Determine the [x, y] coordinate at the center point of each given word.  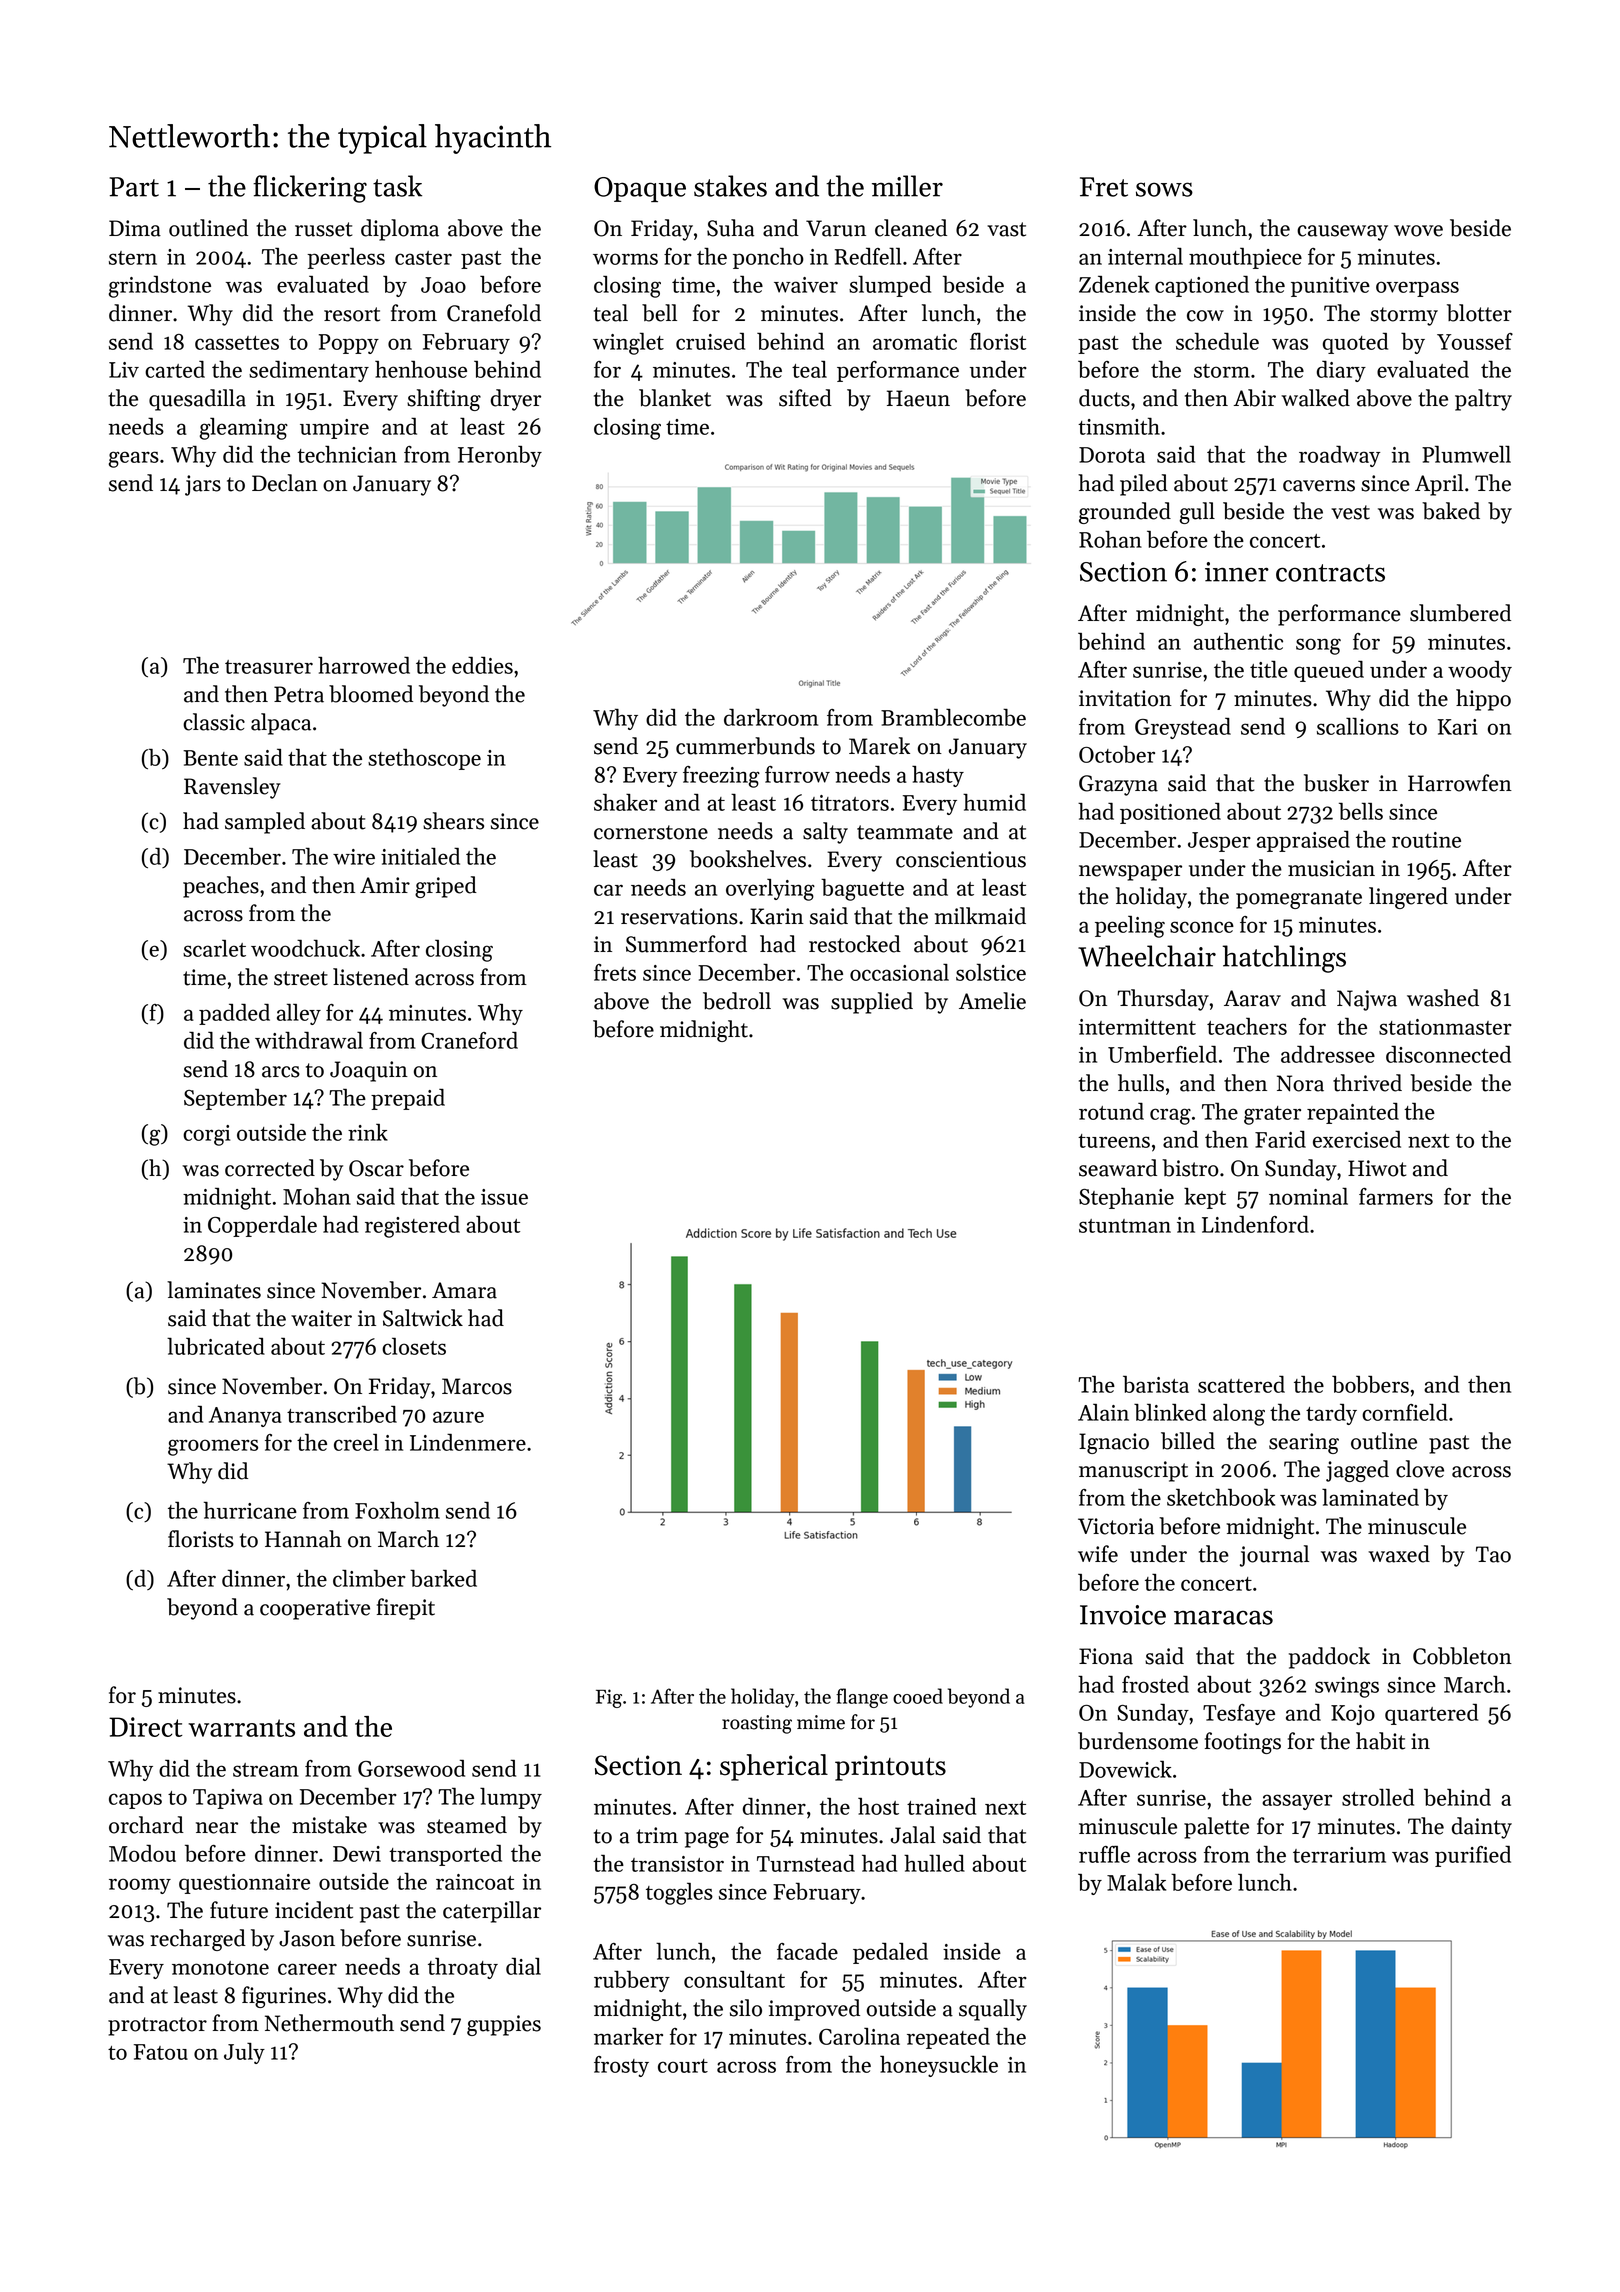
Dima [135, 228]
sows [1164, 189]
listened [371, 977]
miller [907, 186]
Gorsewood [411, 1768]
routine [1426, 840]
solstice [991, 972]
